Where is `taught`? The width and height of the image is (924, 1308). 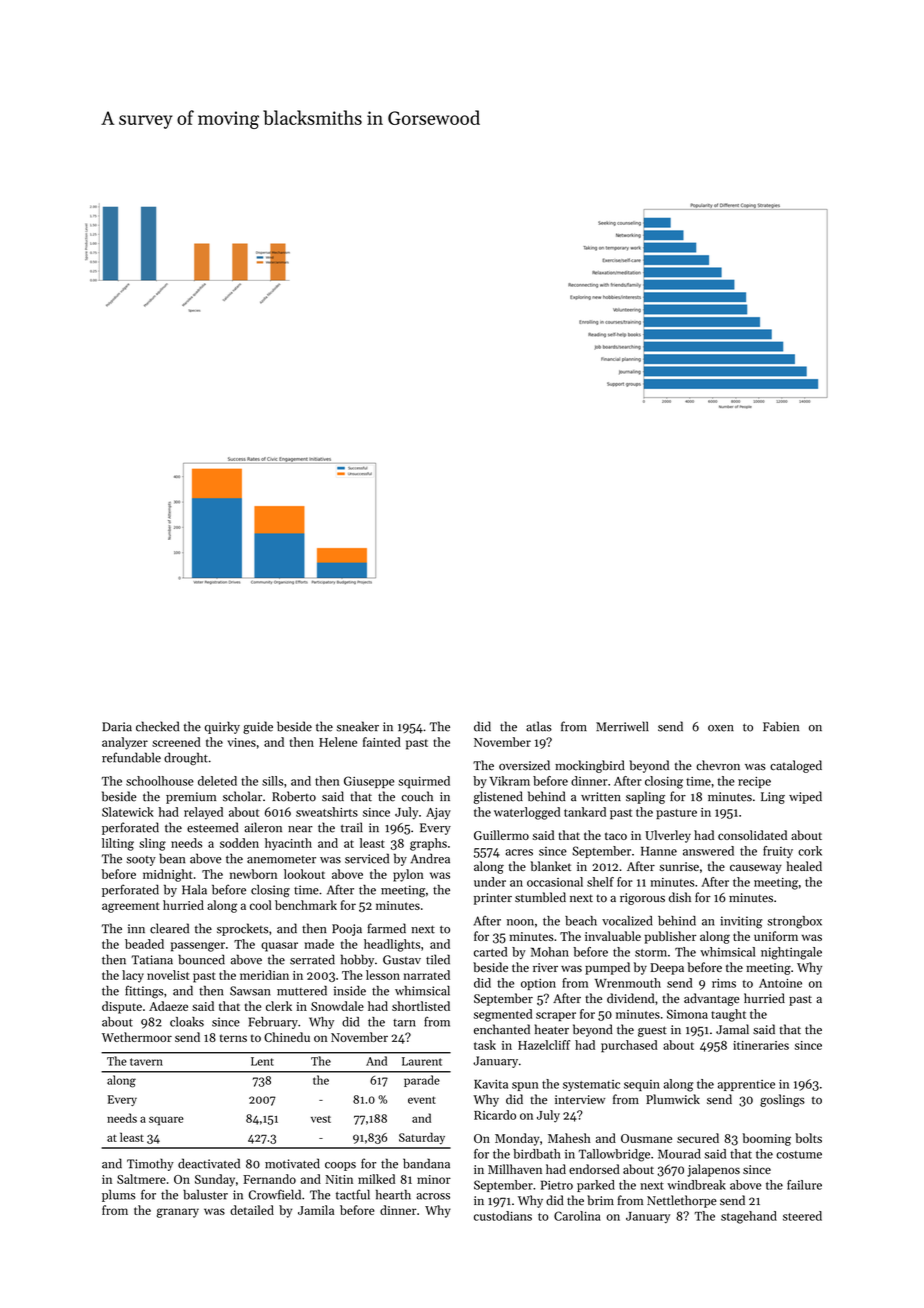 taught is located at coordinates (728, 1015).
